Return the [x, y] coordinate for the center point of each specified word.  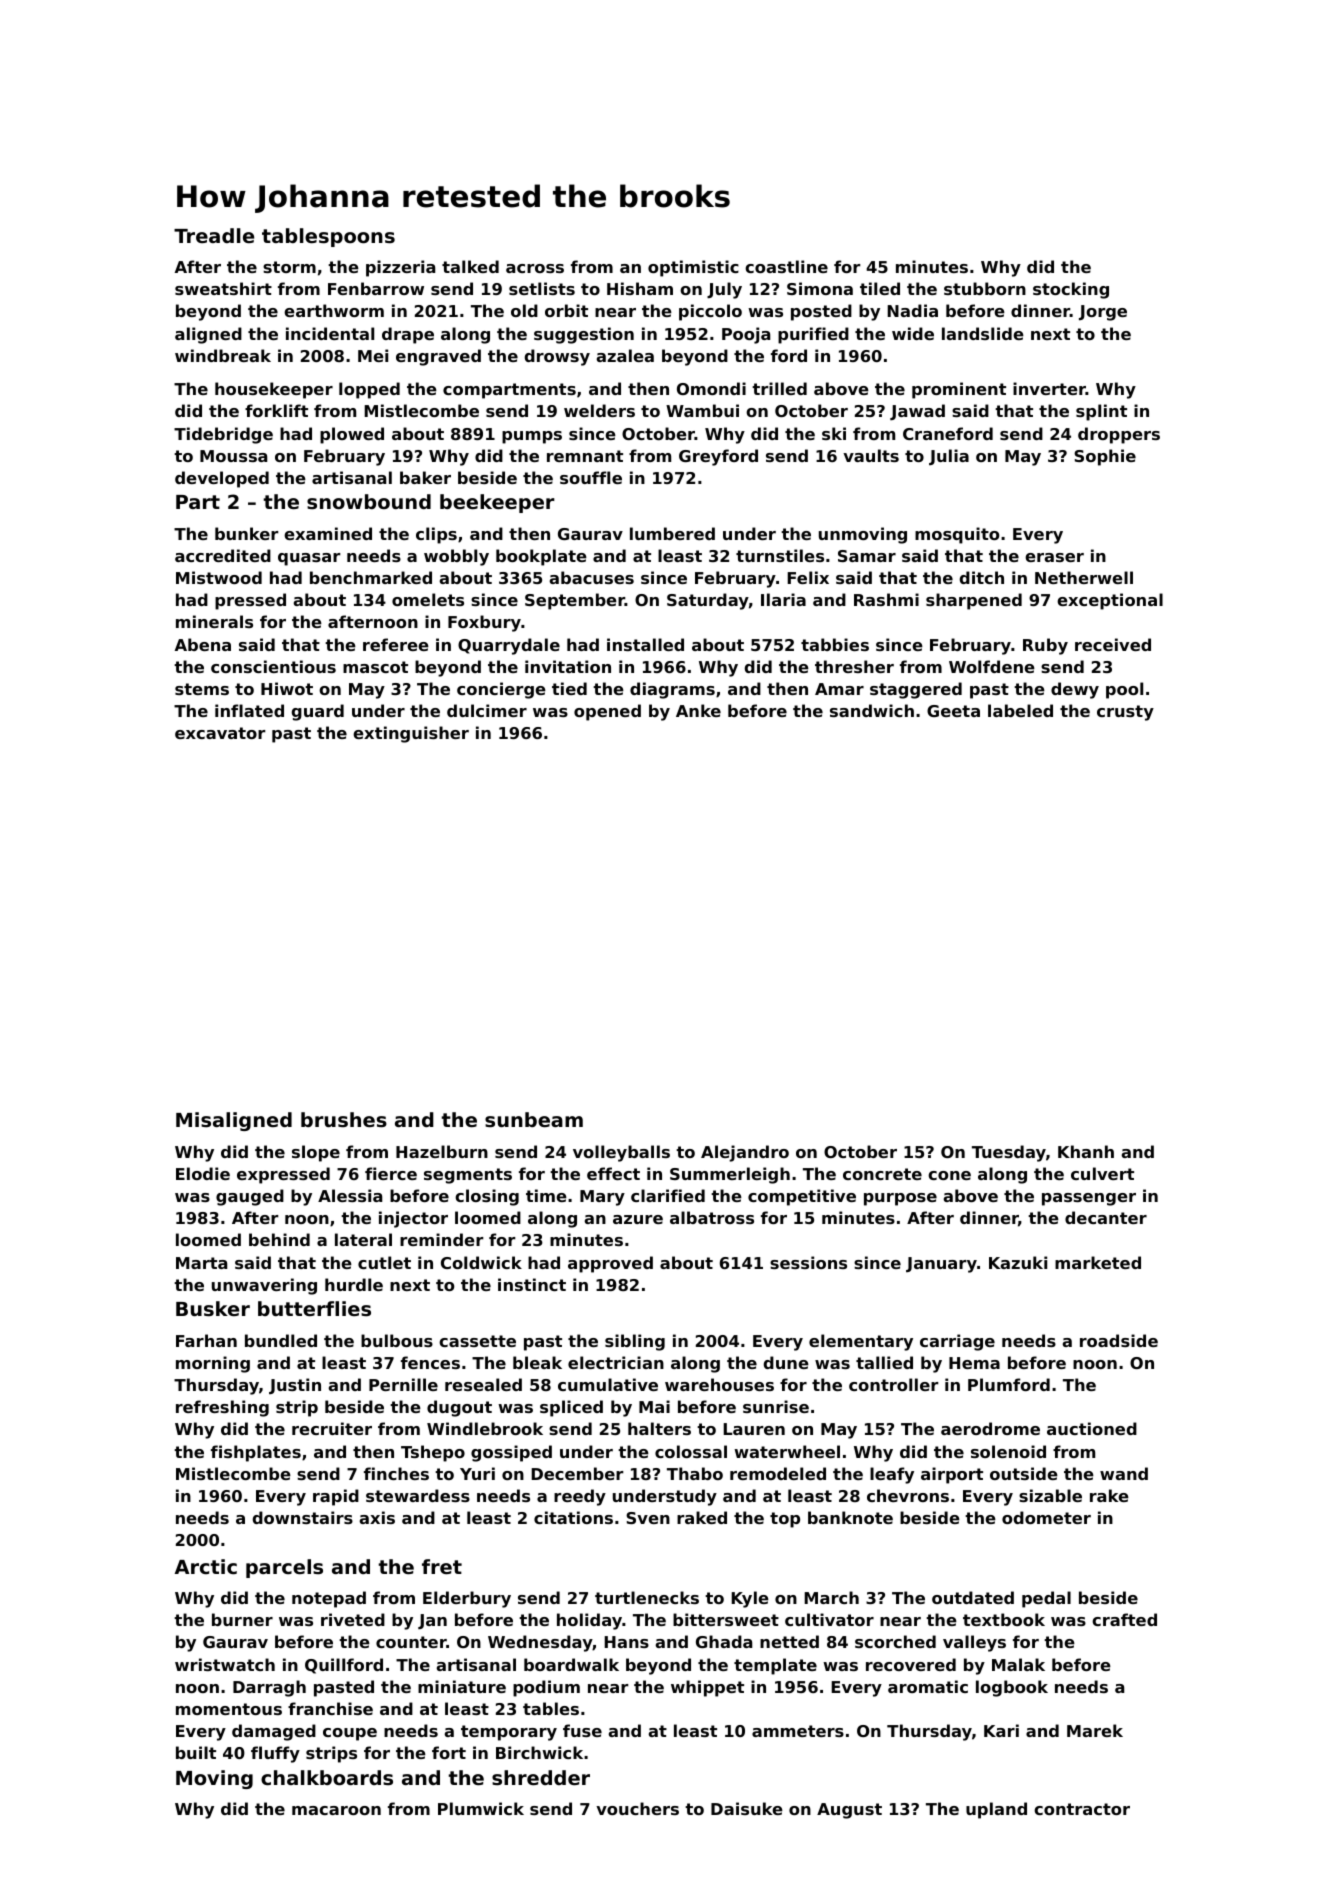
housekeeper [274, 390]
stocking [1071, 290]
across [535, 268]
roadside [1119, 1340]
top [785, 1520]
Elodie [203, 1173]
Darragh [269, 1688]
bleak [537, 1362]
